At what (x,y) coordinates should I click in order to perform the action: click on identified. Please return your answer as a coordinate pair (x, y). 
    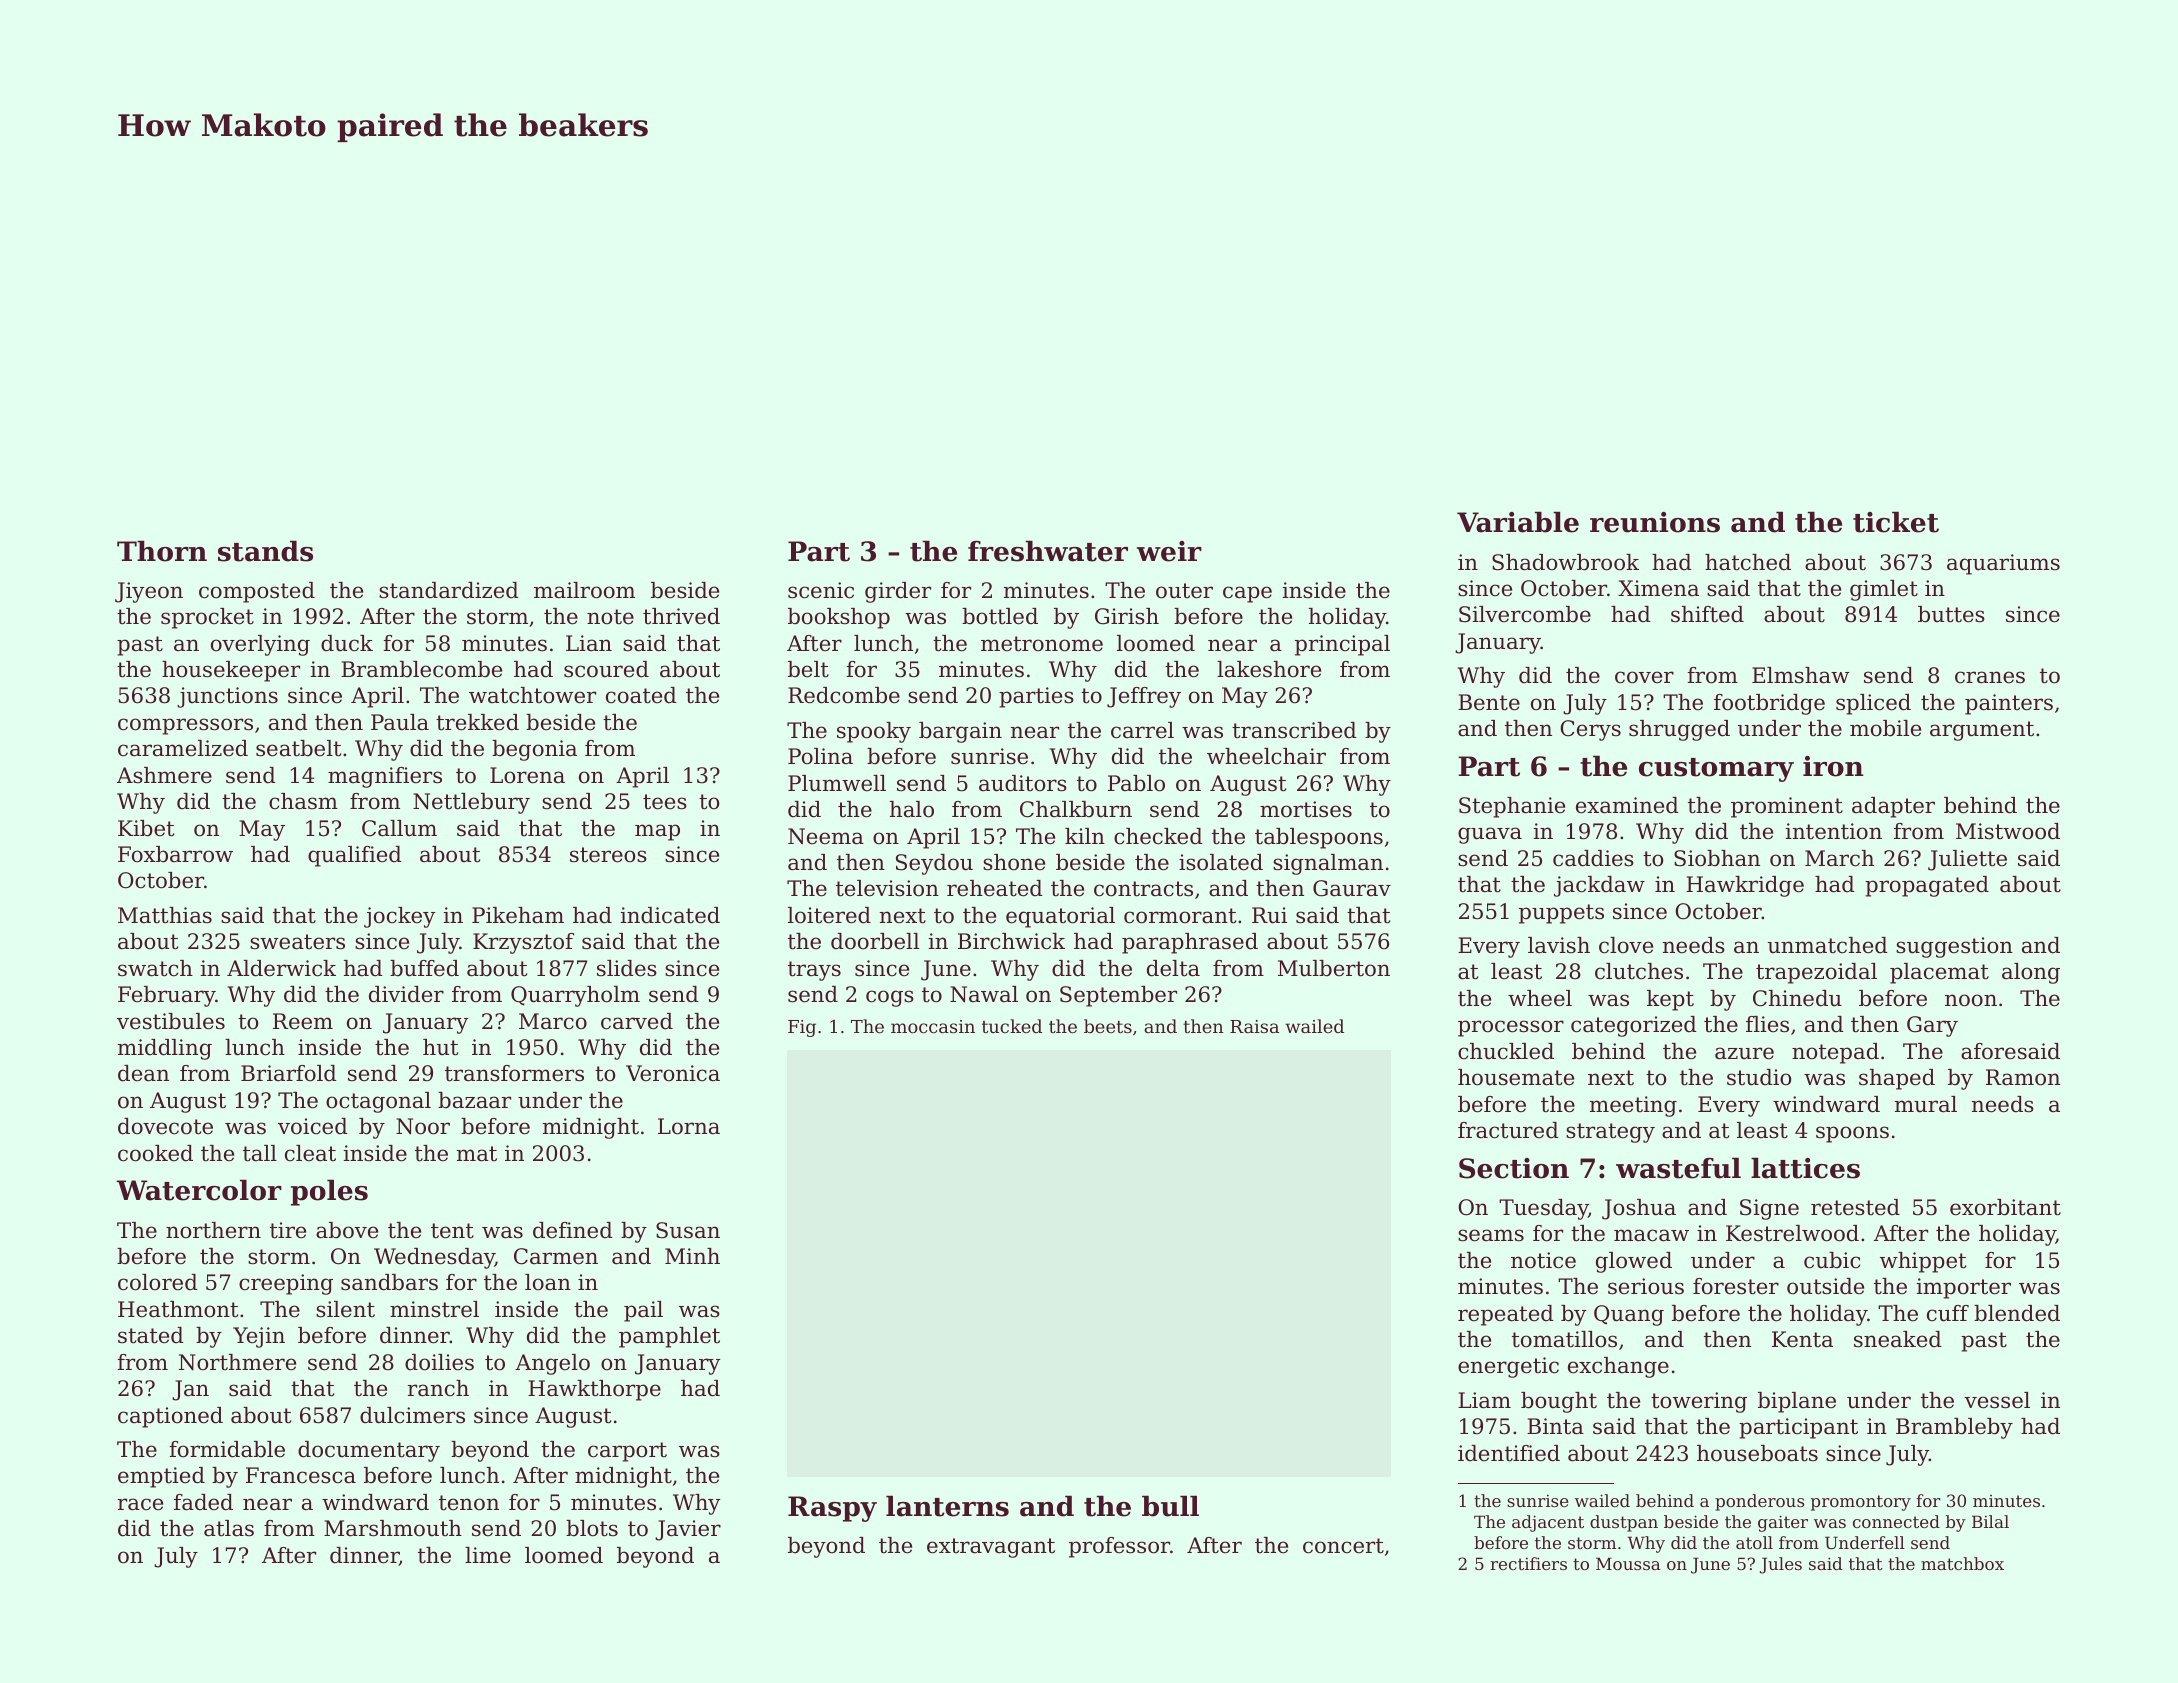
    Looking at the image, I should click on (1509, 1453).
